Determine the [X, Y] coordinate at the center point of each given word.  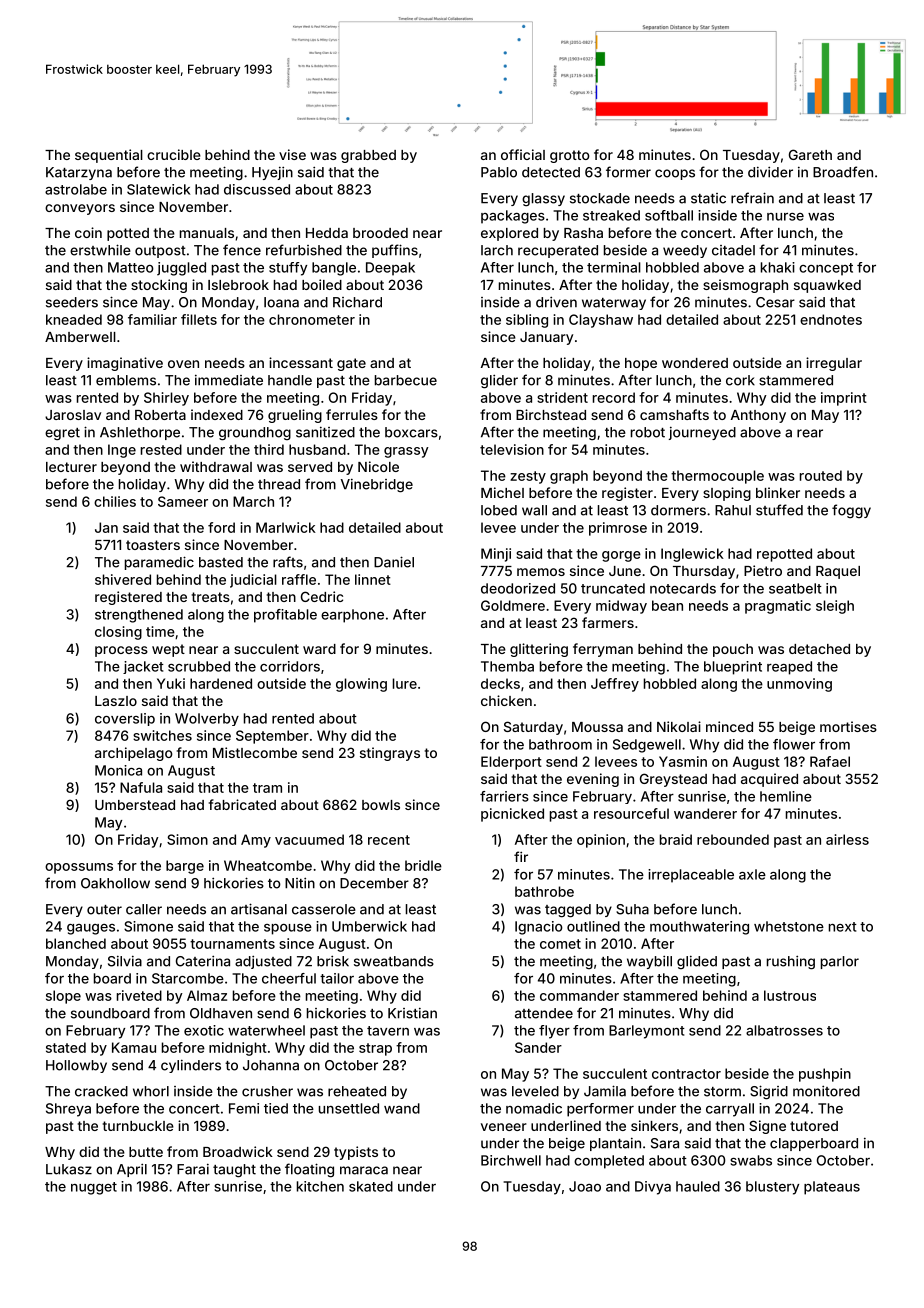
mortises [848, 726]
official [523, 154]
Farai [193, 1169]
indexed [217, 414]
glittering [539, 650]
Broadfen [843, 172]
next [843, 927]
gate [351, 364]
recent [389, 840]
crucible [174, 154]
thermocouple [717, 477]
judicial [253, 581]
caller [144, 909]
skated [371, 1186]
